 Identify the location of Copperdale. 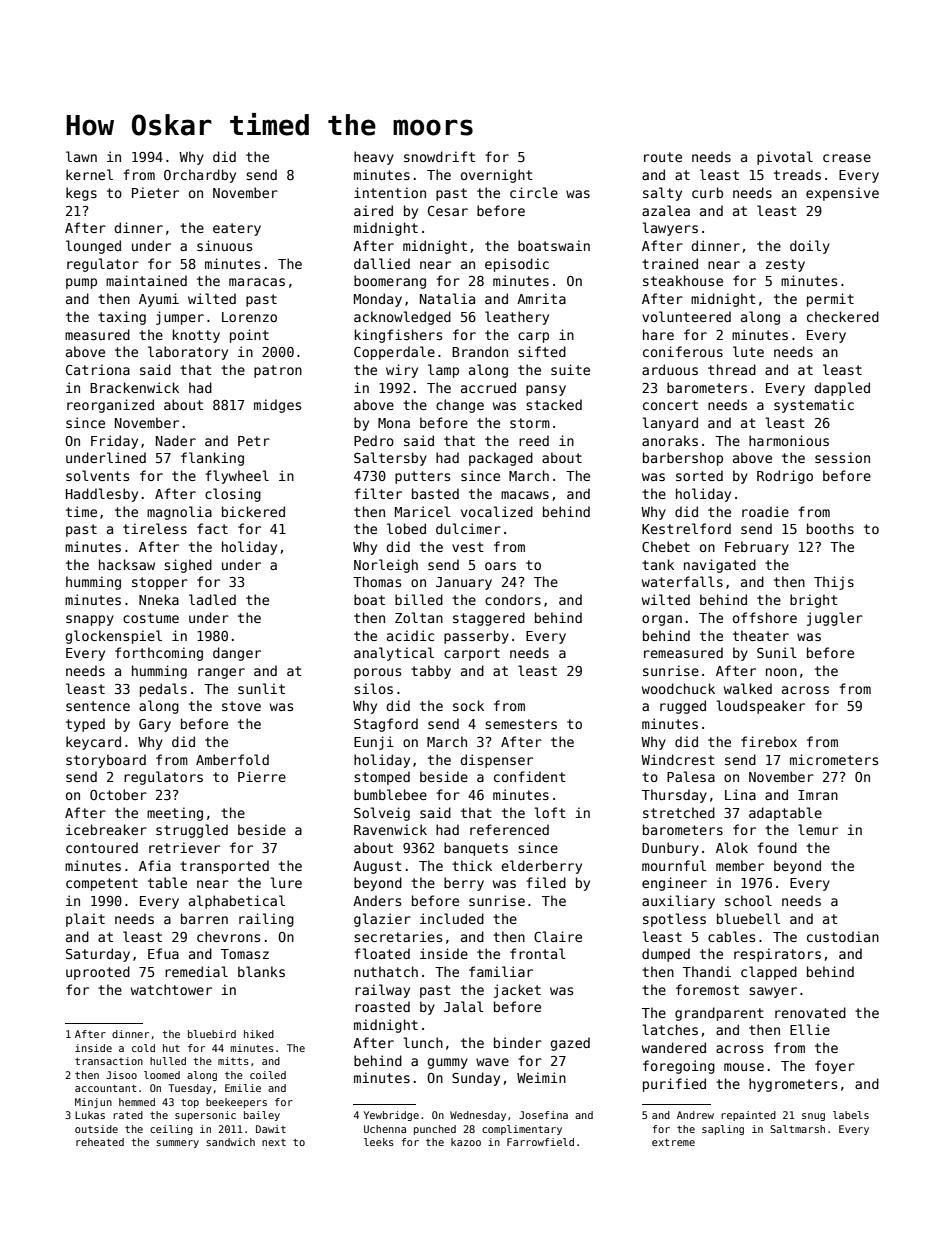
(394, 353).
